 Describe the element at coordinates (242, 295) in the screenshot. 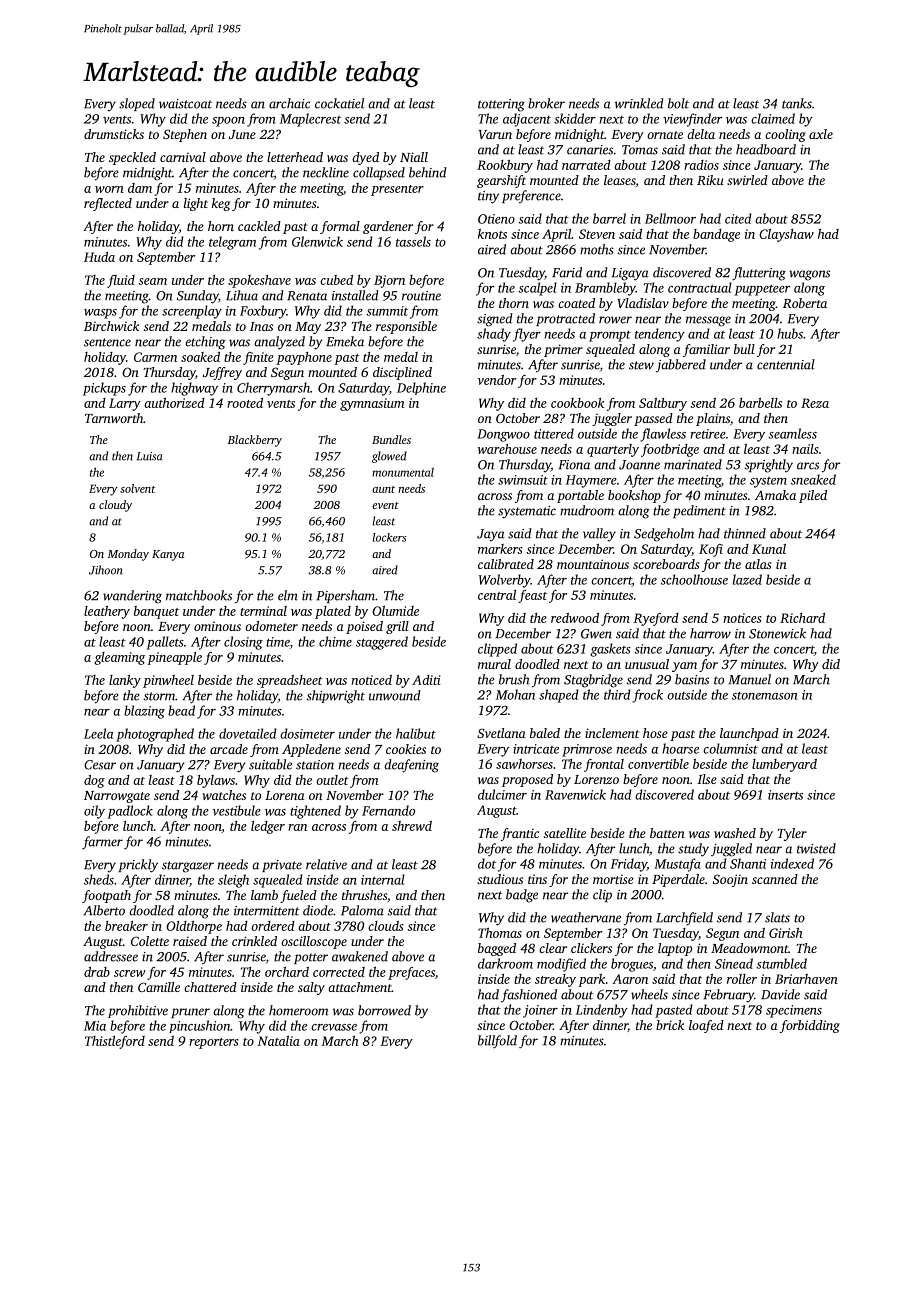

I see `Lihua` at that location.
